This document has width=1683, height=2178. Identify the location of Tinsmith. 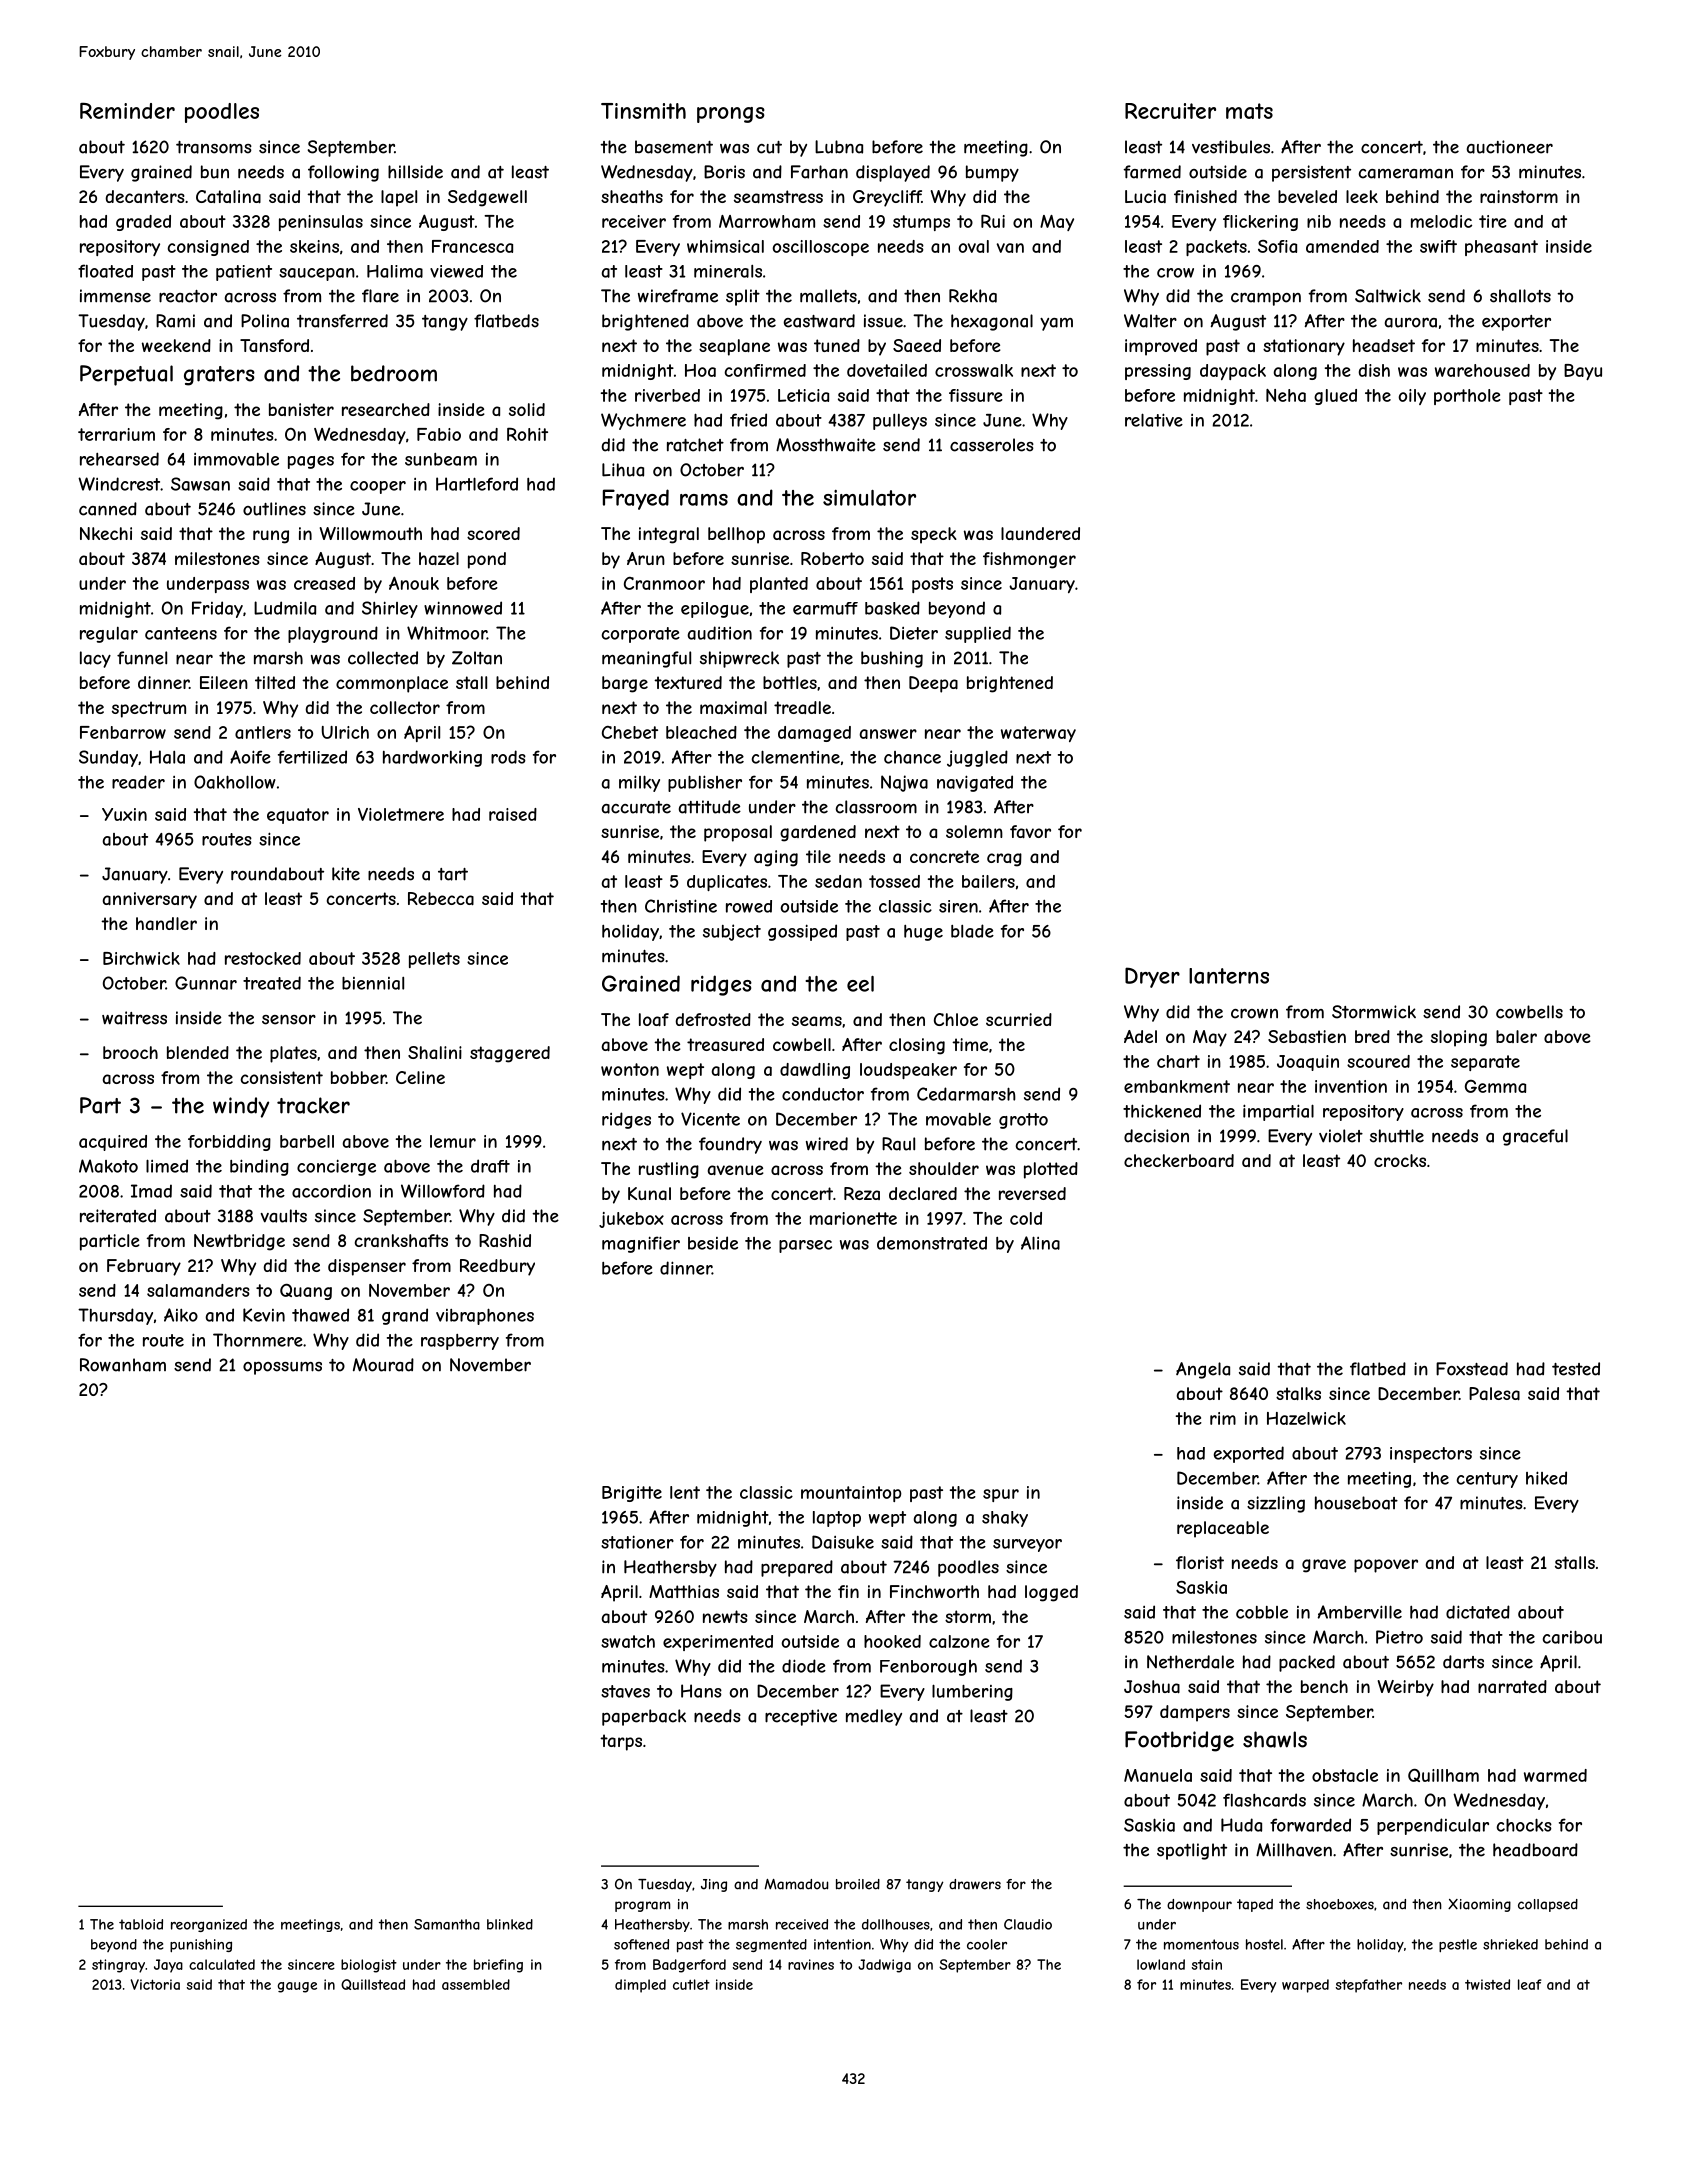
(643, 111).
